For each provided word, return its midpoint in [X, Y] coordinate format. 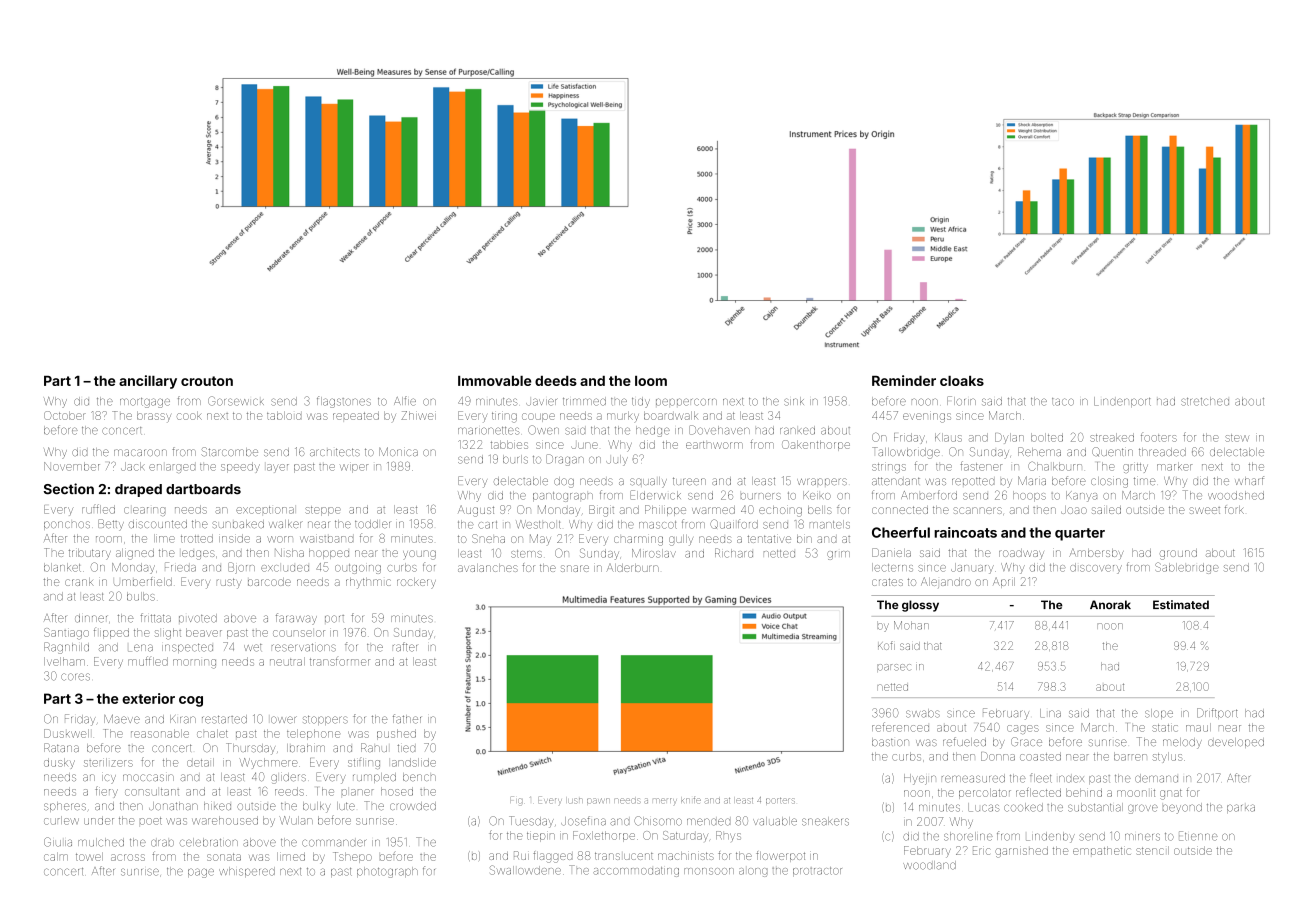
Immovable [494, 381]
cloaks [962, 381]
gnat [1171, 794]
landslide [414, 762]
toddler [372, 524]
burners [761, 496]
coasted [1040, 756]
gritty [1135, 468]
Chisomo [658, 821]
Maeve [122, 719]
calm [56, 857]
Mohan [911, 625]
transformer [340, 662]
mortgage [145, 403]
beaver [204, 632]
